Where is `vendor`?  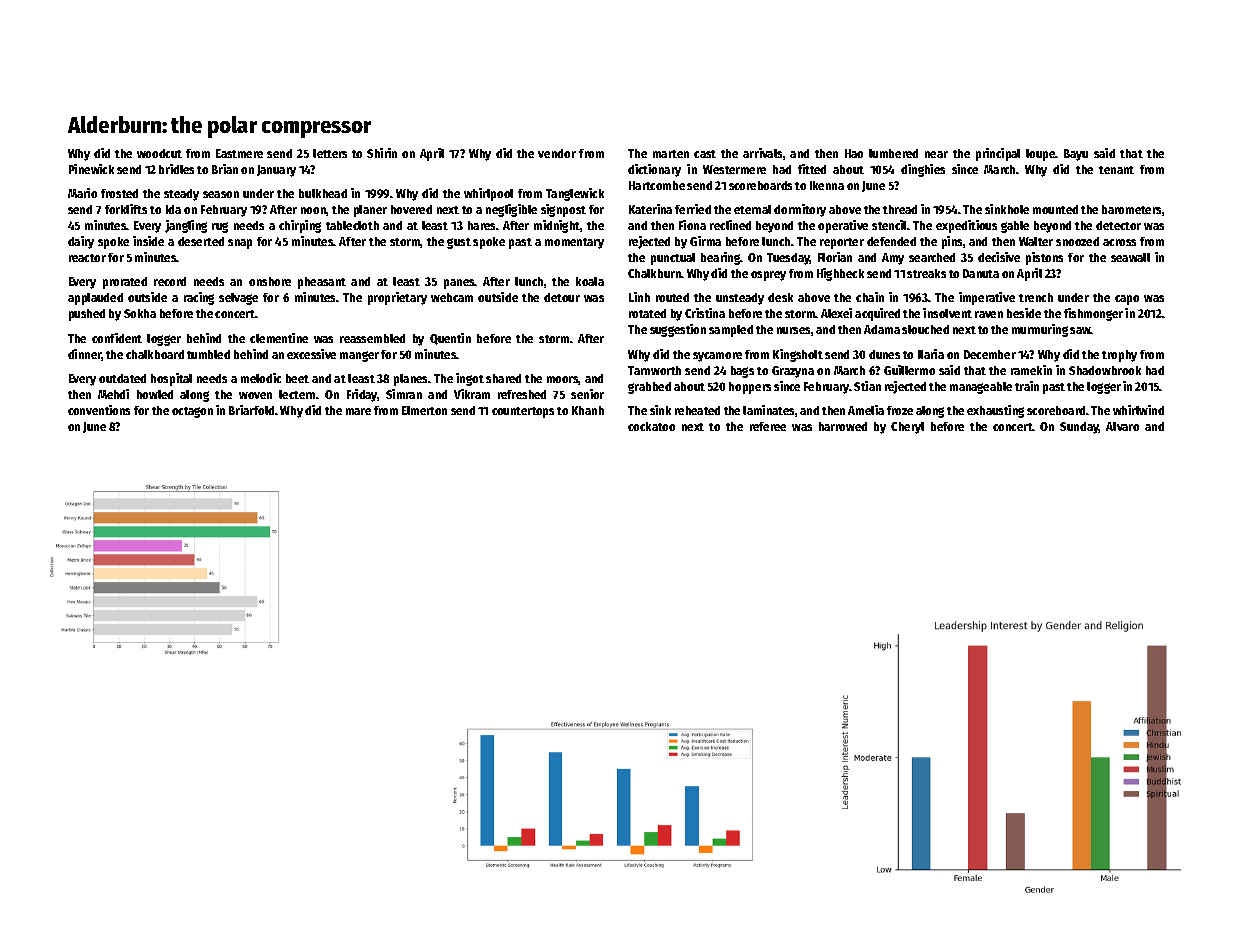
vendor is located at coordinates (557, 153).
